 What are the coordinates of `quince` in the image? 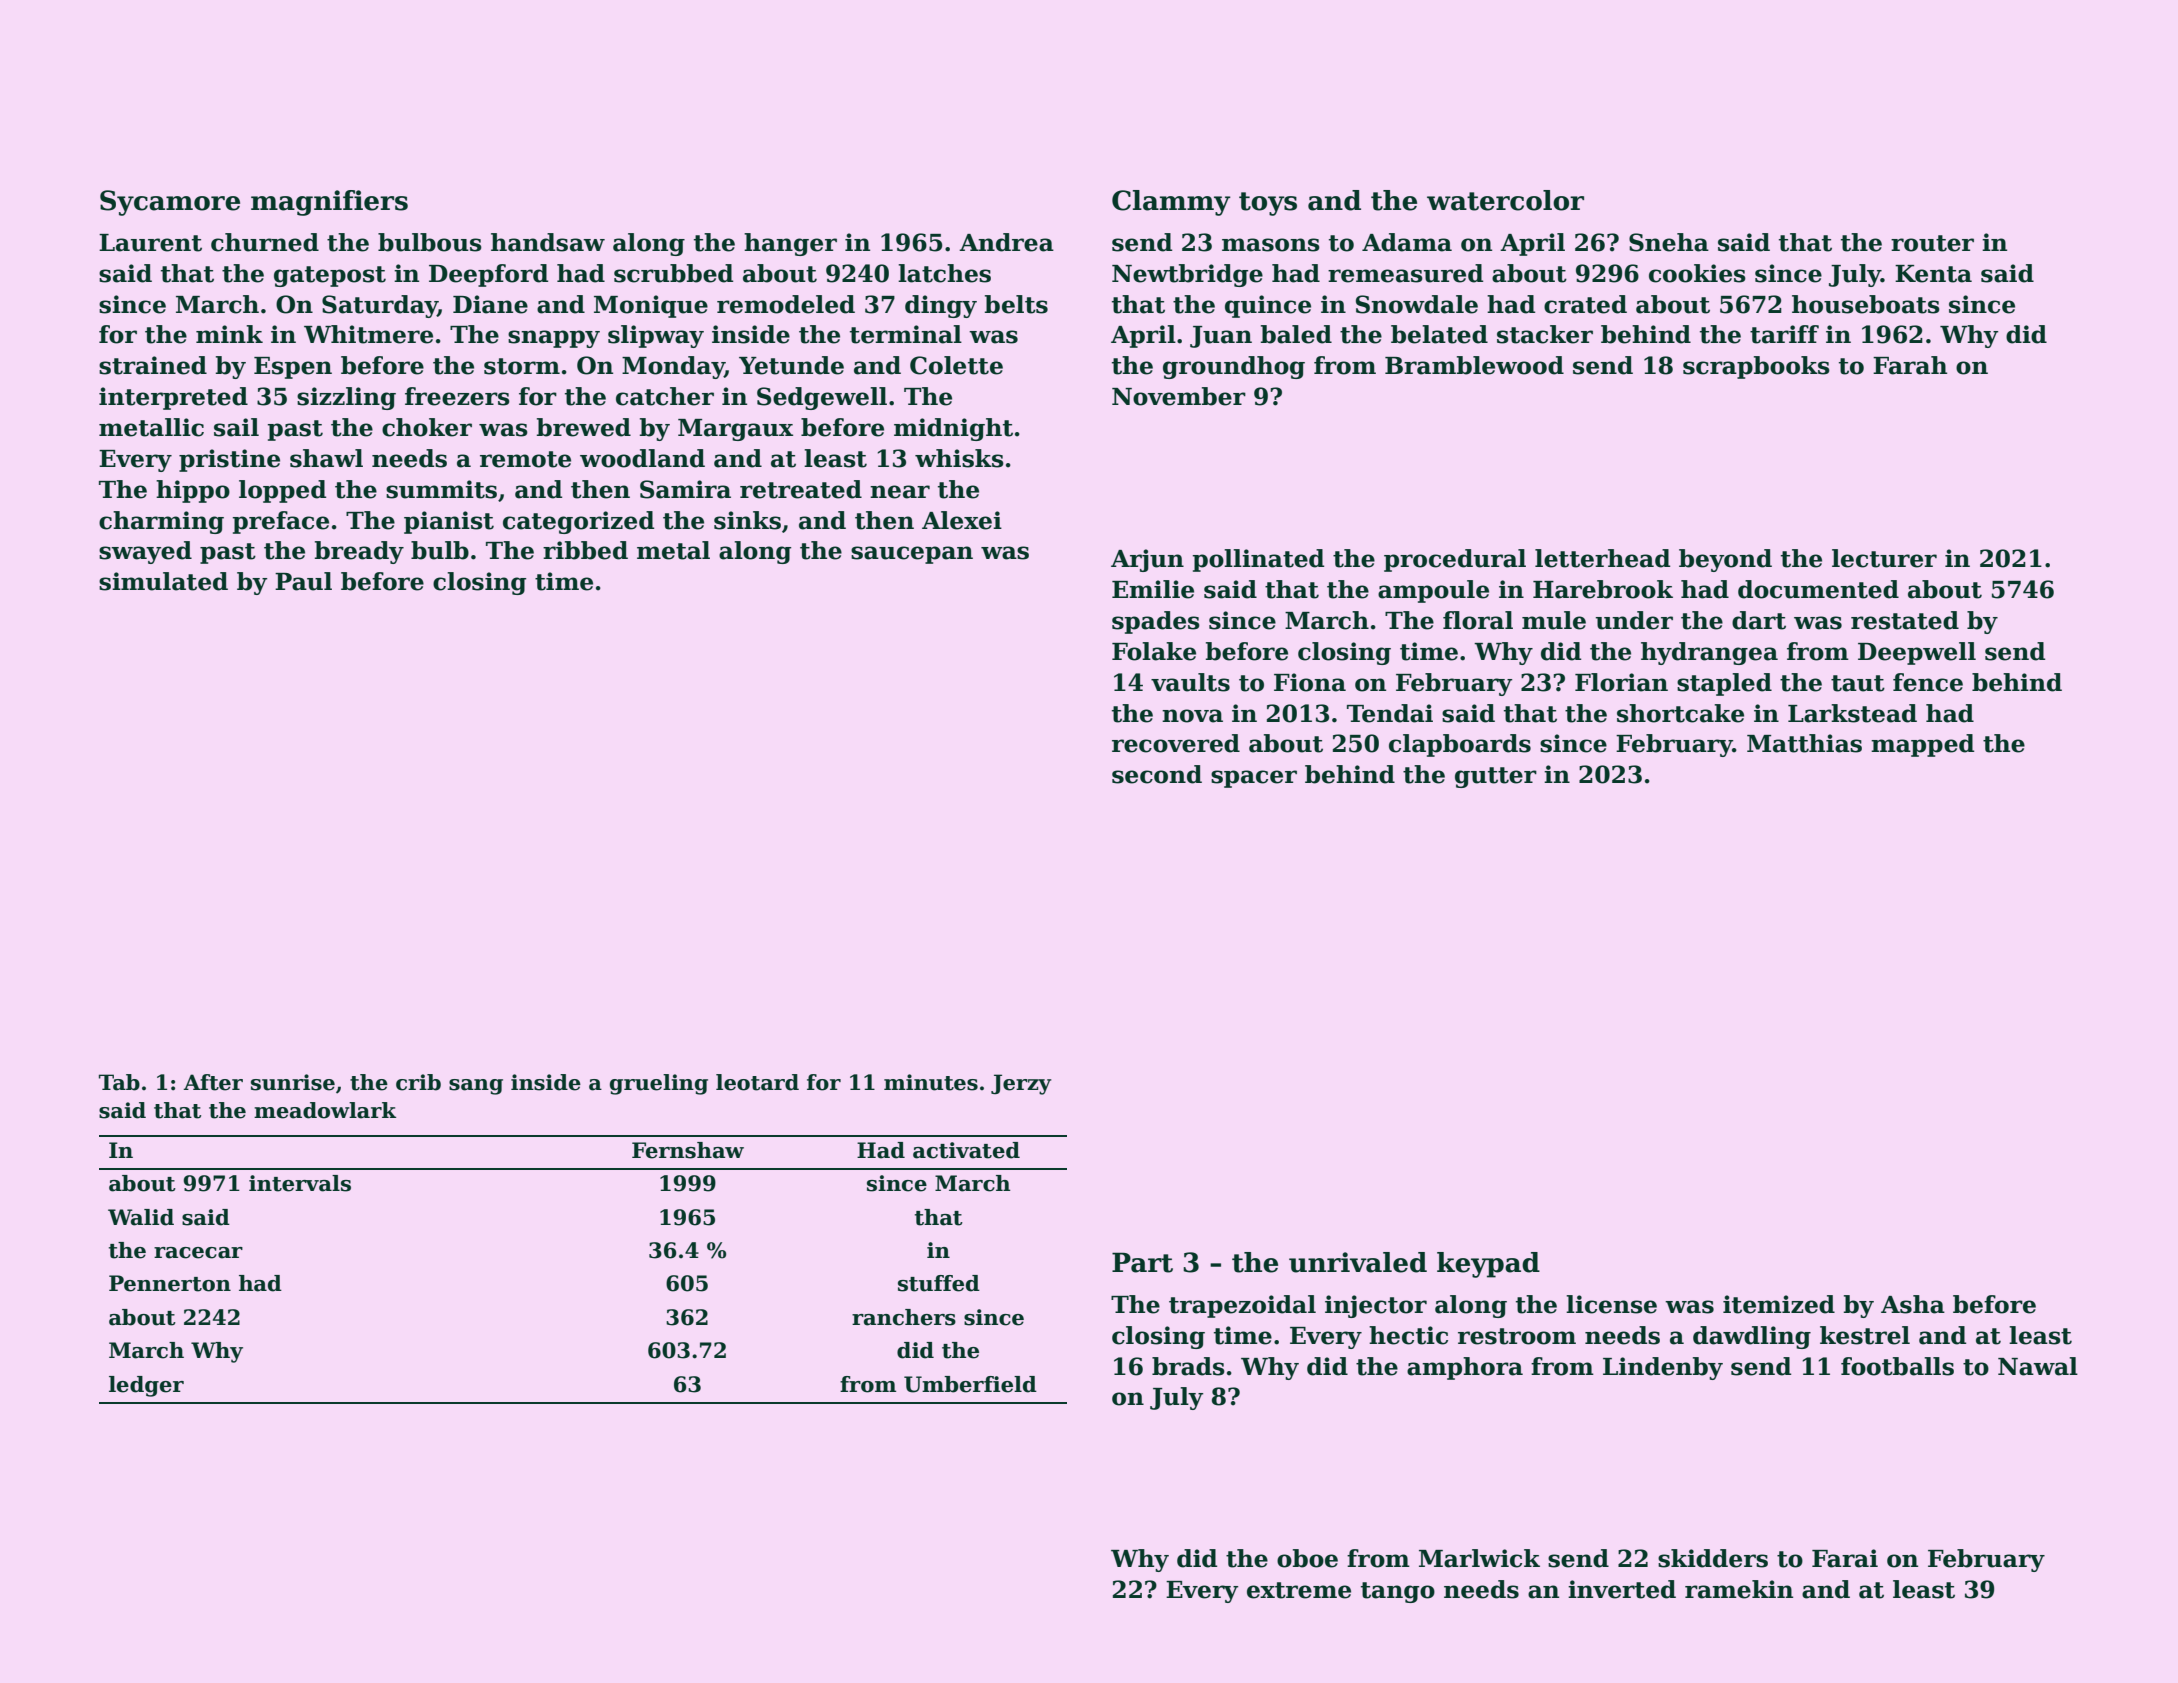 It's located at (1268, 306).
